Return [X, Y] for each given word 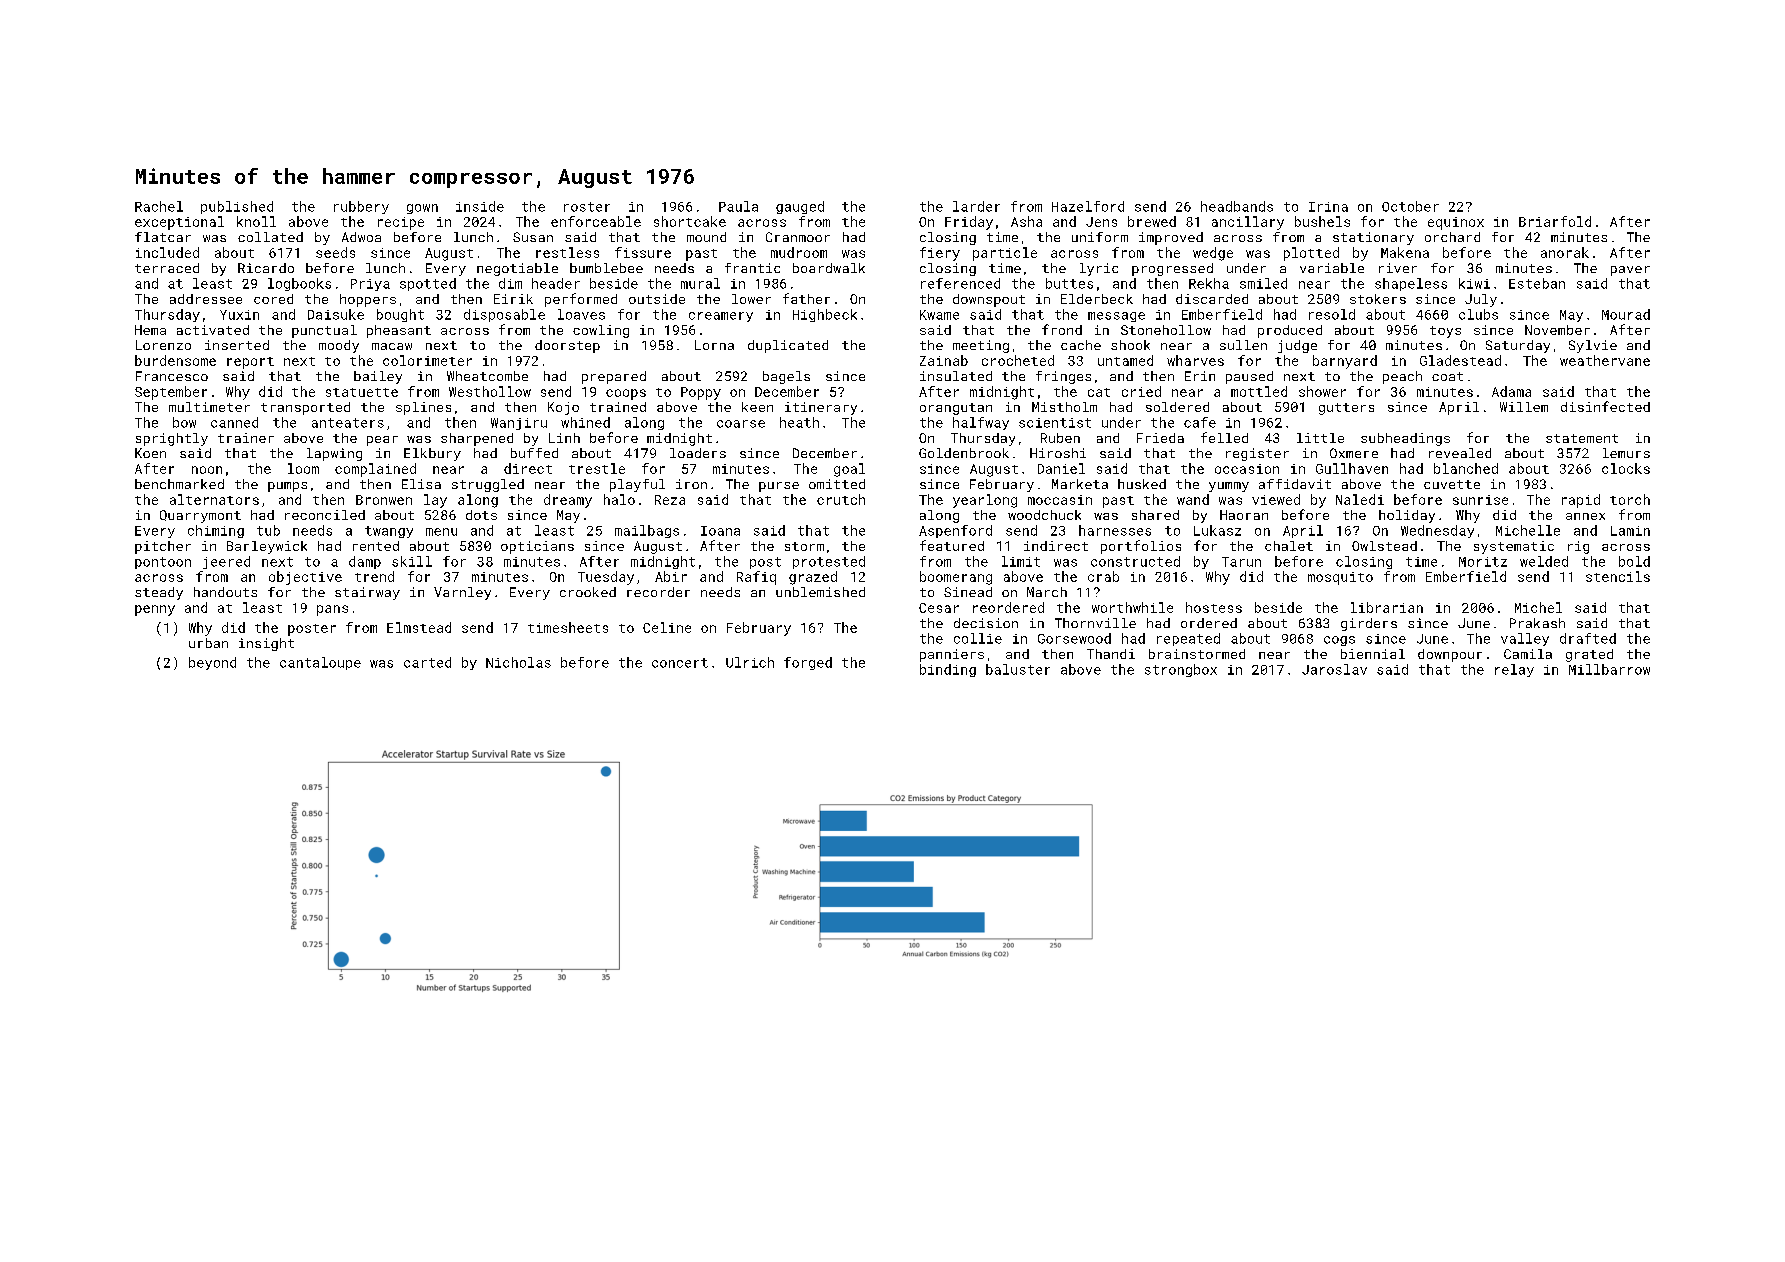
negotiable [517, 269]
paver [1630, 271]
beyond [212, 663]
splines [423, 408]
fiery [940, 254]
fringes [1063, 377]
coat [1447, 376]
